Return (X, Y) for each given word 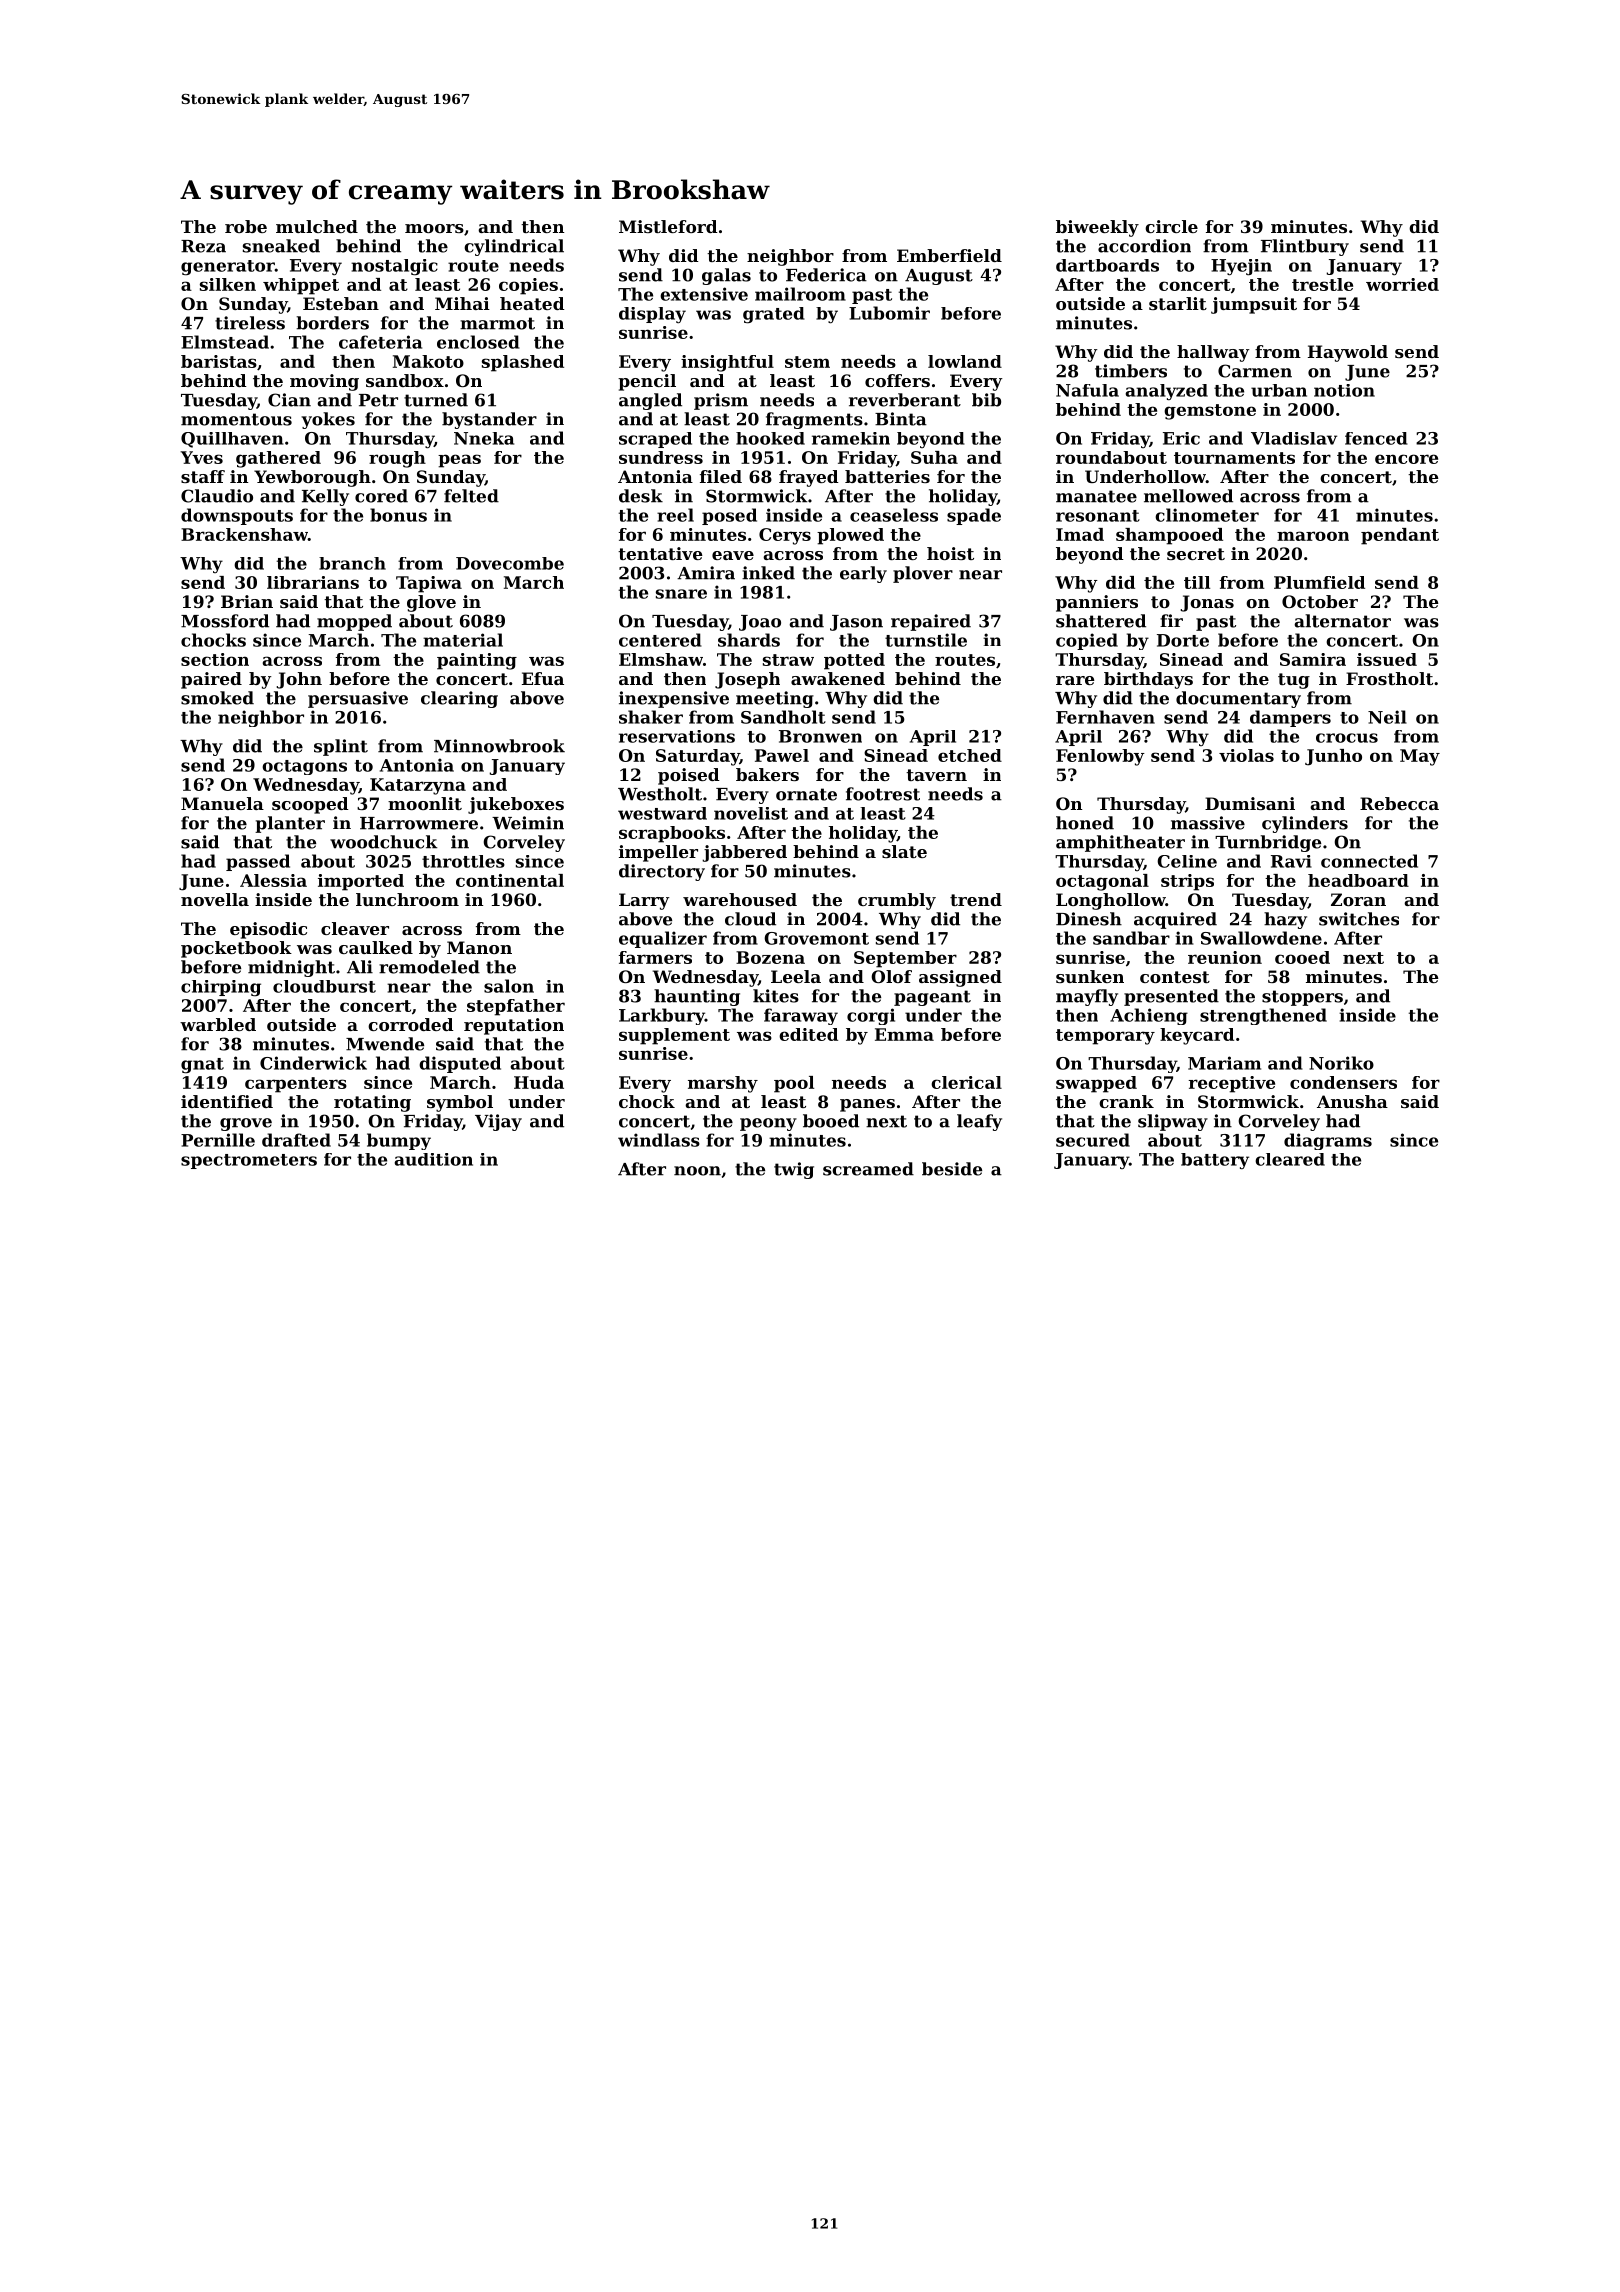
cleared (1290, 1159)
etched (970, 755)
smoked (217, 698)
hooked (770, 438)
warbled (218, 1024)
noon (697, 1171)
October (1320, 601)
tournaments (1234, 458)
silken (228, 284)
